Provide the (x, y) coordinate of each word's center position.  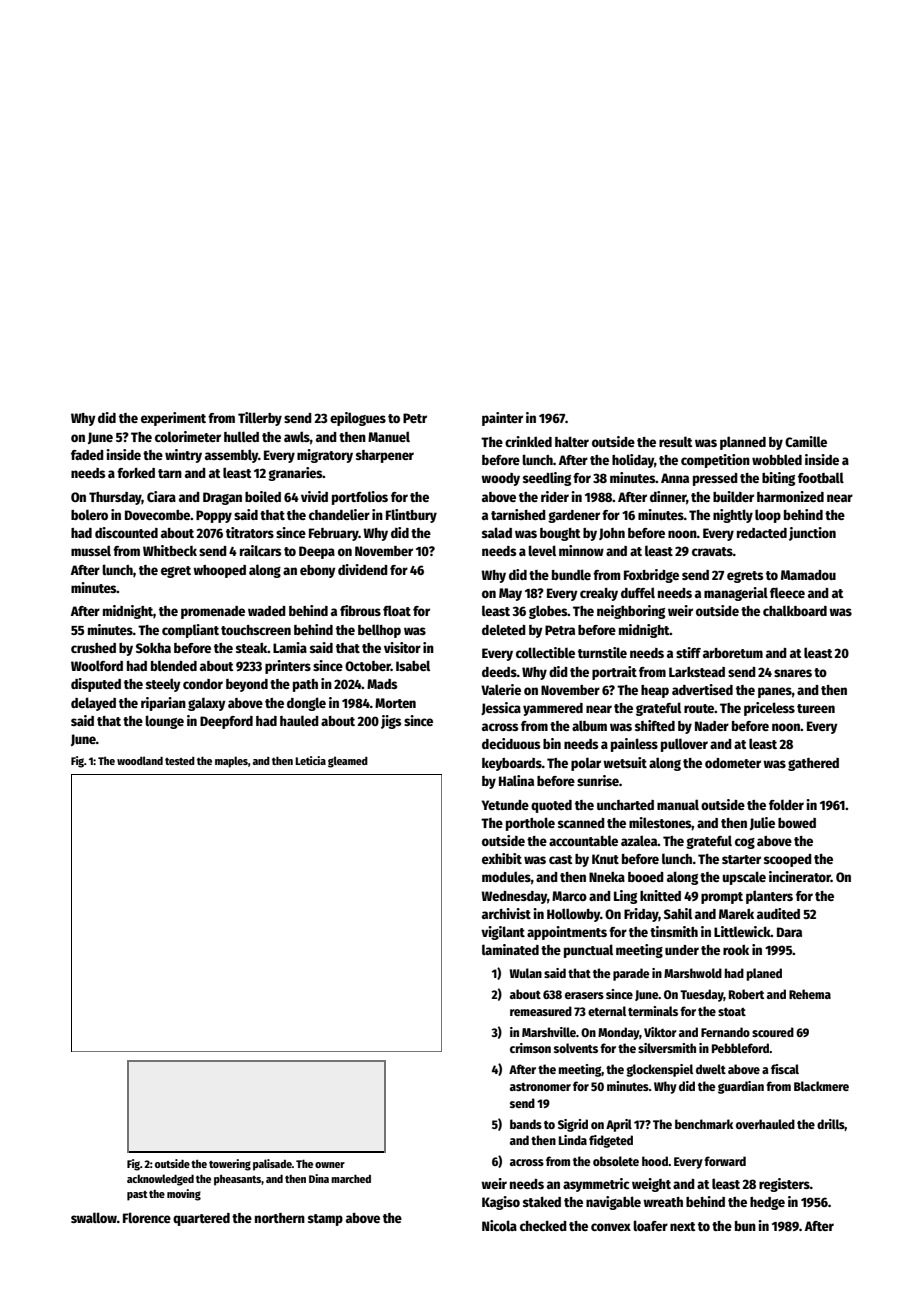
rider (555, 496)
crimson (530, 1048)
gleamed (348, 762)
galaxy (207, 704)
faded (87, 455)
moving (184, 1195)
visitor (402, 647)
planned (743, 443)
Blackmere (821, 1086)
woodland (140, 760)
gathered (813, 764)
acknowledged (160, 1180)
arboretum (733, 653)
